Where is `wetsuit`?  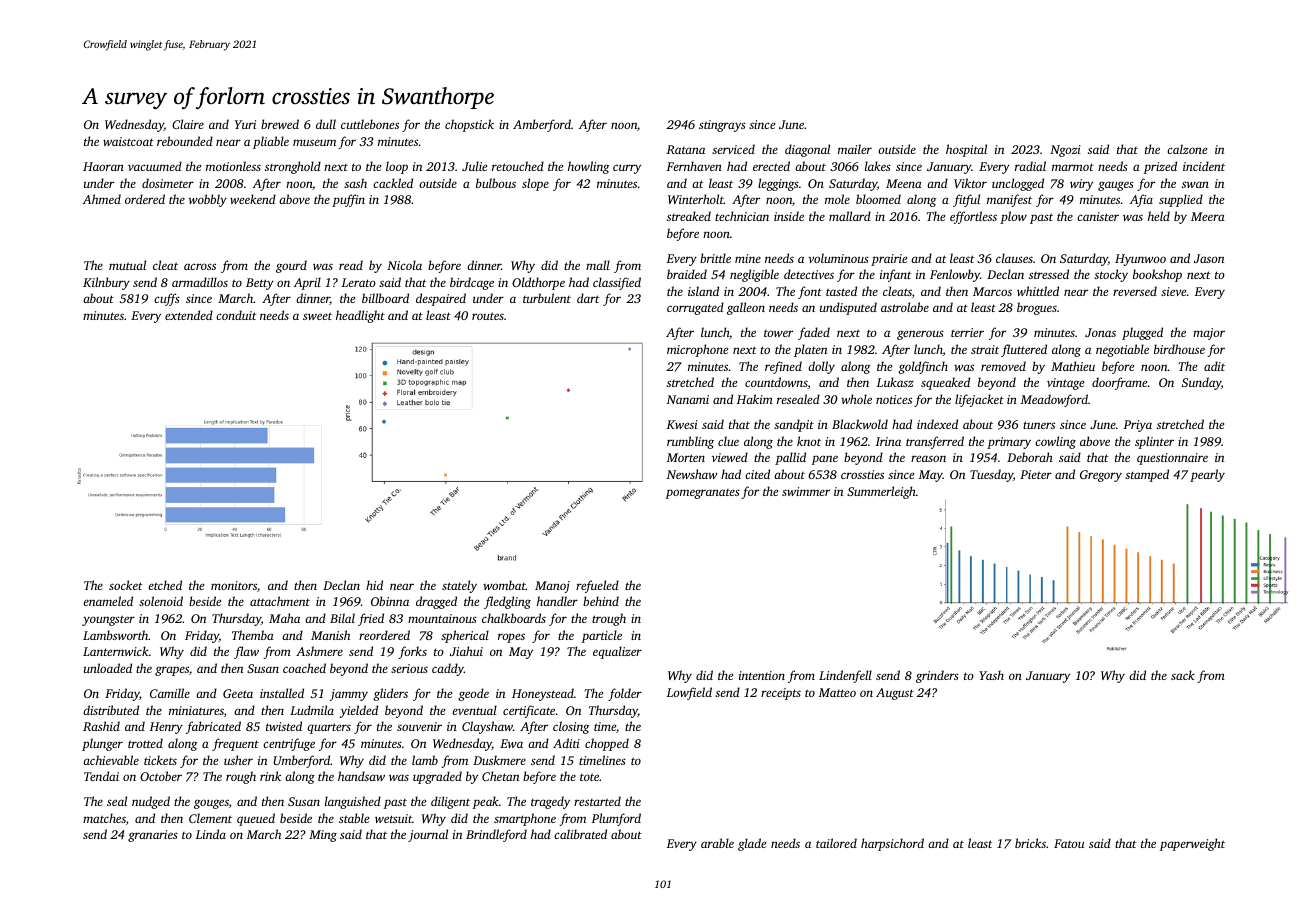 wetsuit is located at coordinates (393, 818).
